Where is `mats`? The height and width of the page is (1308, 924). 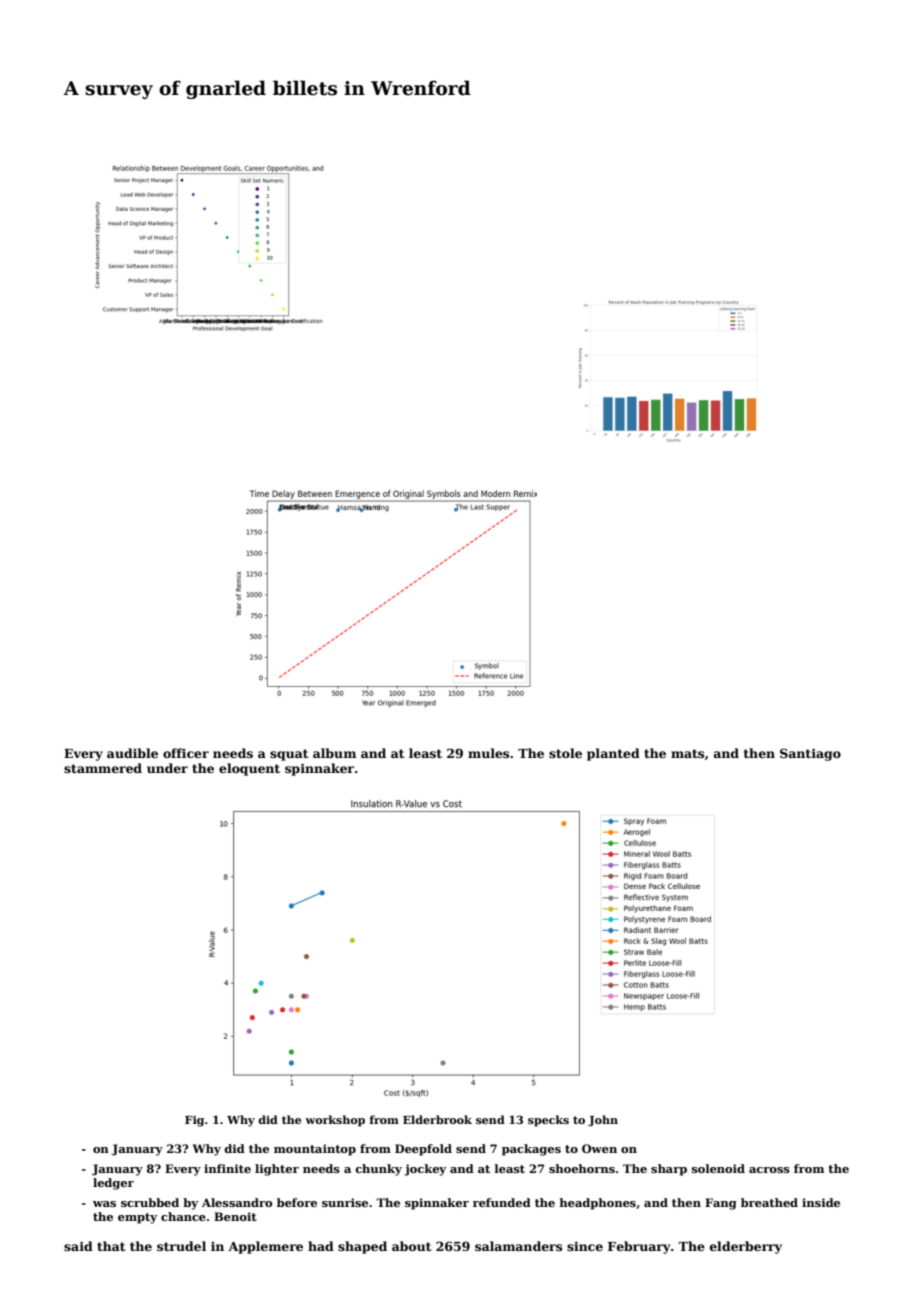
mats is located at coordinates (687, 753).
